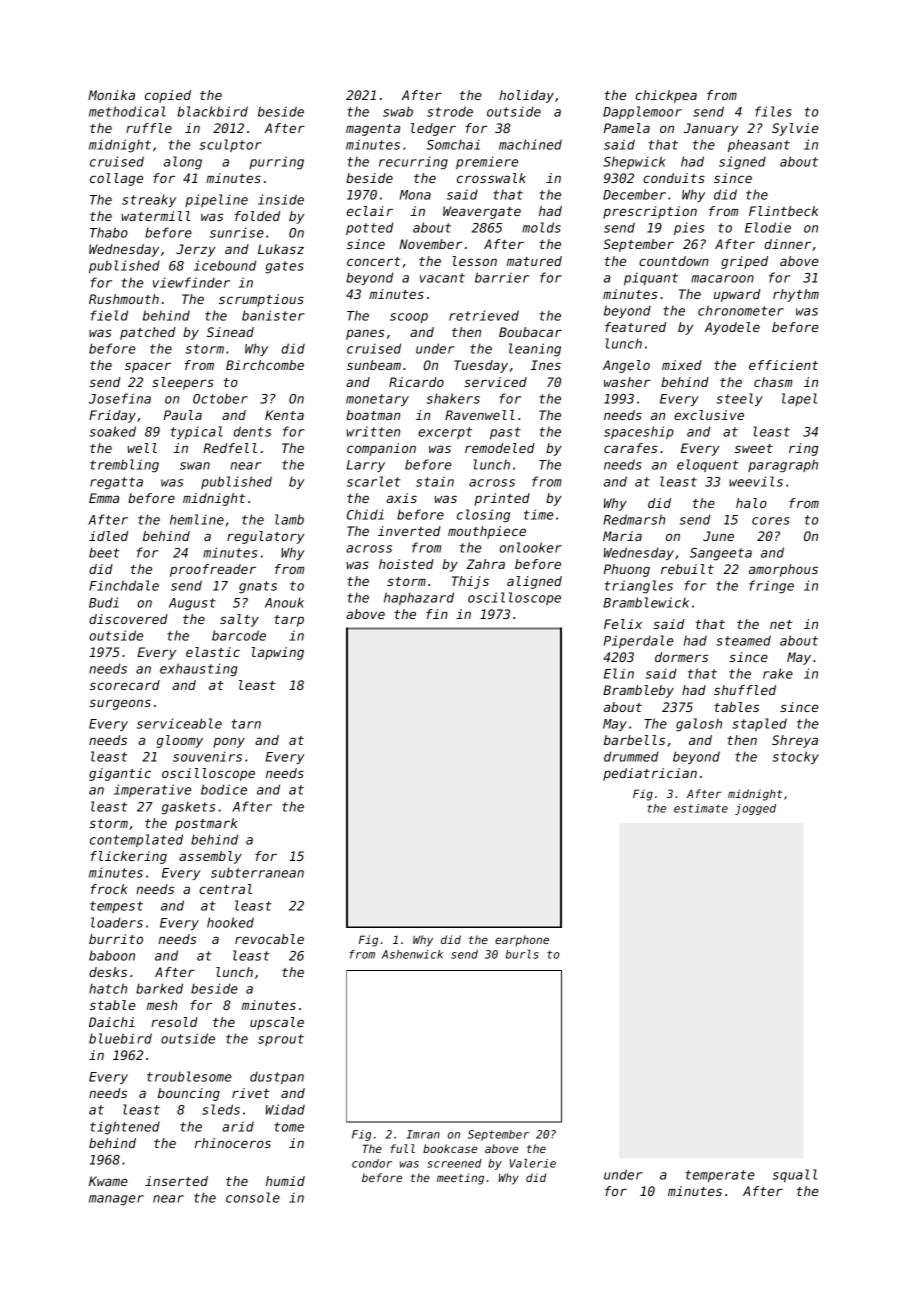  I want to click on eclair, so click(370, 211).
